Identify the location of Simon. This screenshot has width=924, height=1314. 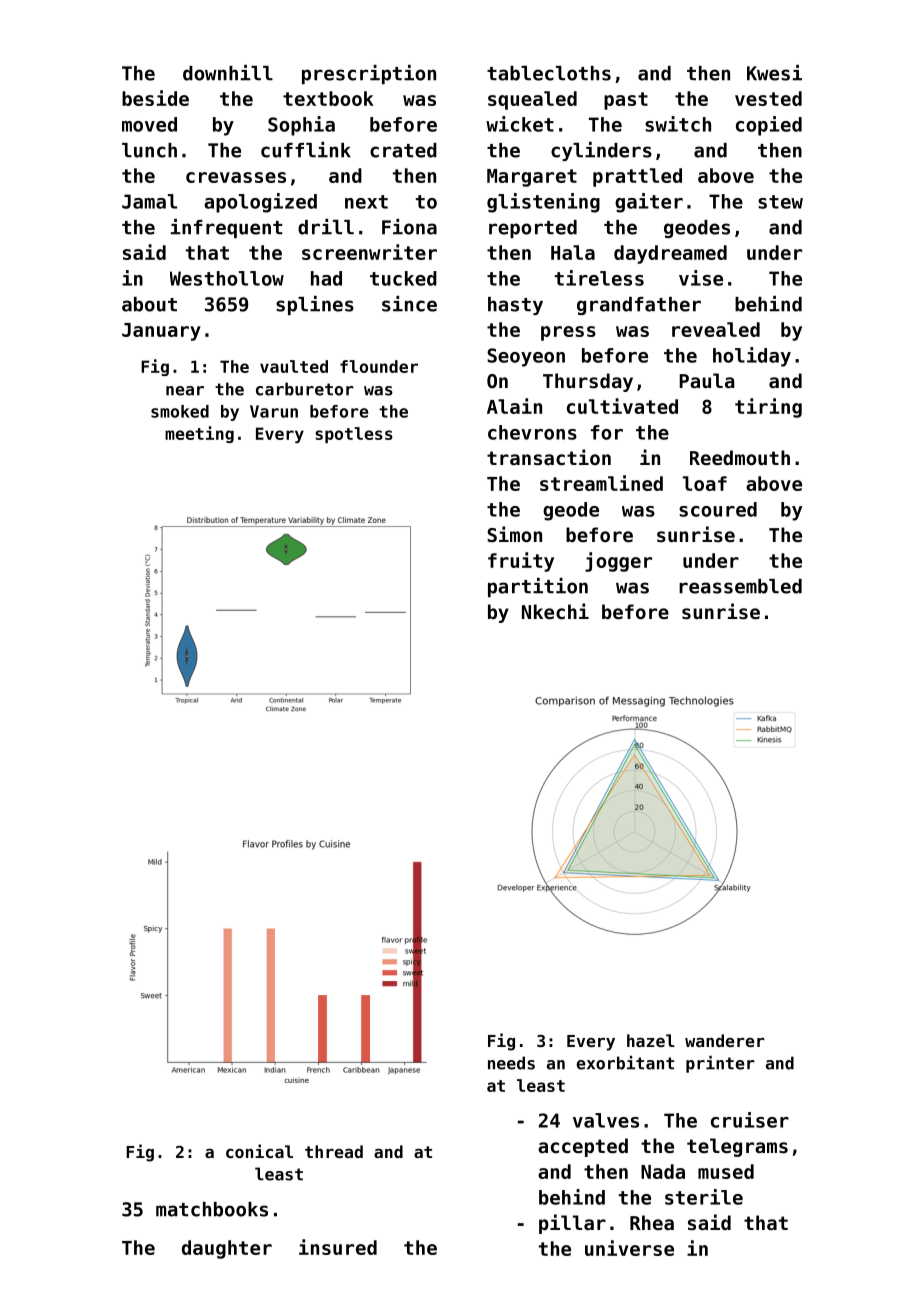
(514, 534).
